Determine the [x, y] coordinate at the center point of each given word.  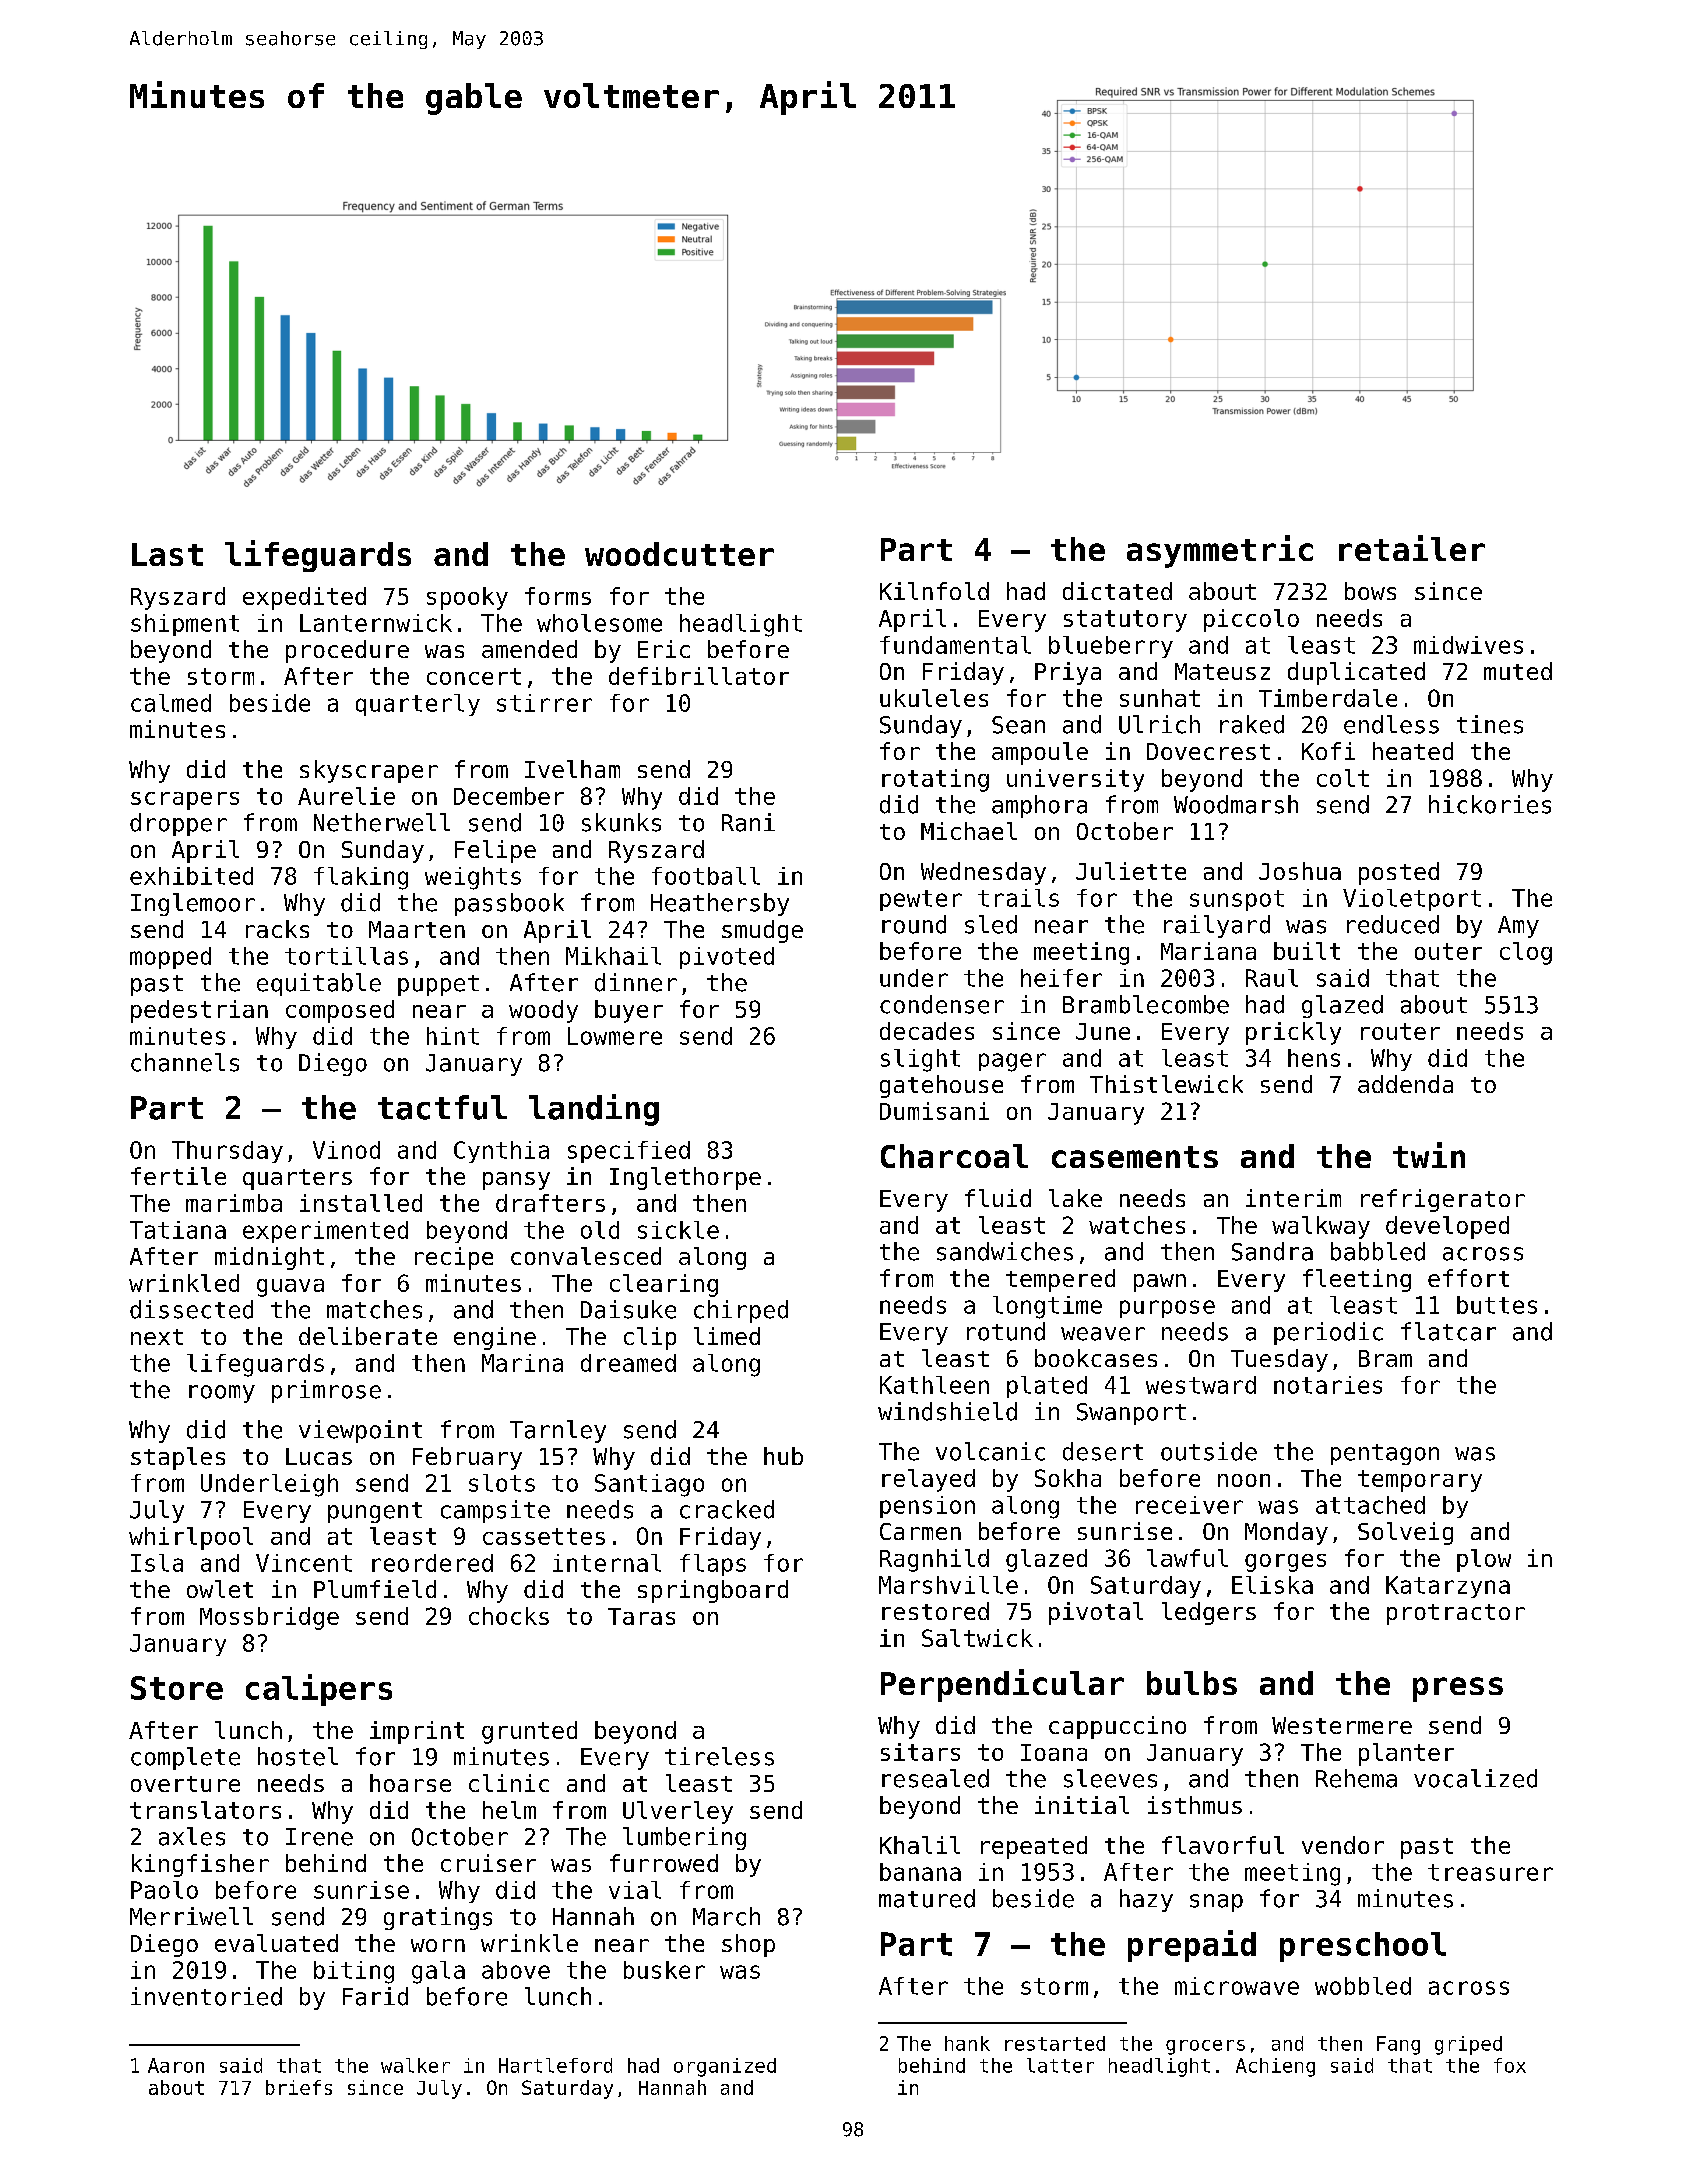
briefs [299, 2087]
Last [167, 554]
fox [1510, 2065]
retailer [1412, 548]
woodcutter [679, 554]
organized [725, 2067]
